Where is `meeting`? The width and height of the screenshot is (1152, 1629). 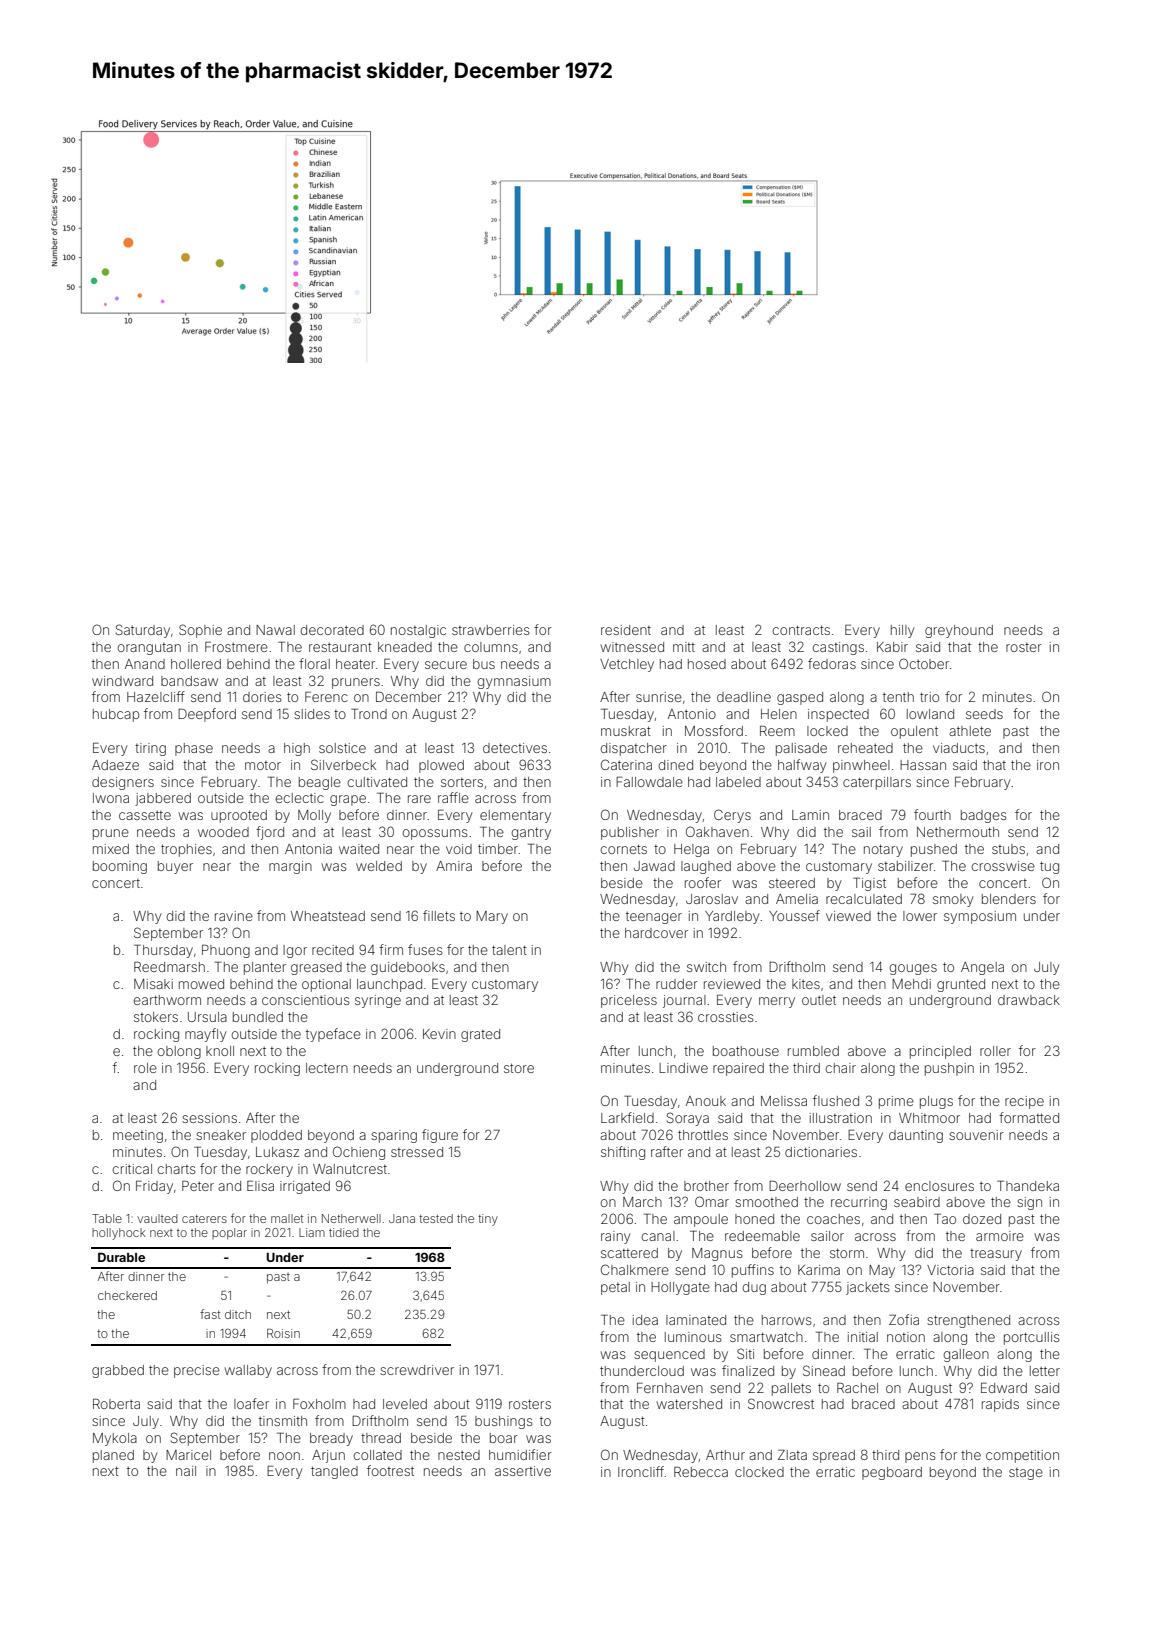
meeting is located at coordinates (138, 1136).
